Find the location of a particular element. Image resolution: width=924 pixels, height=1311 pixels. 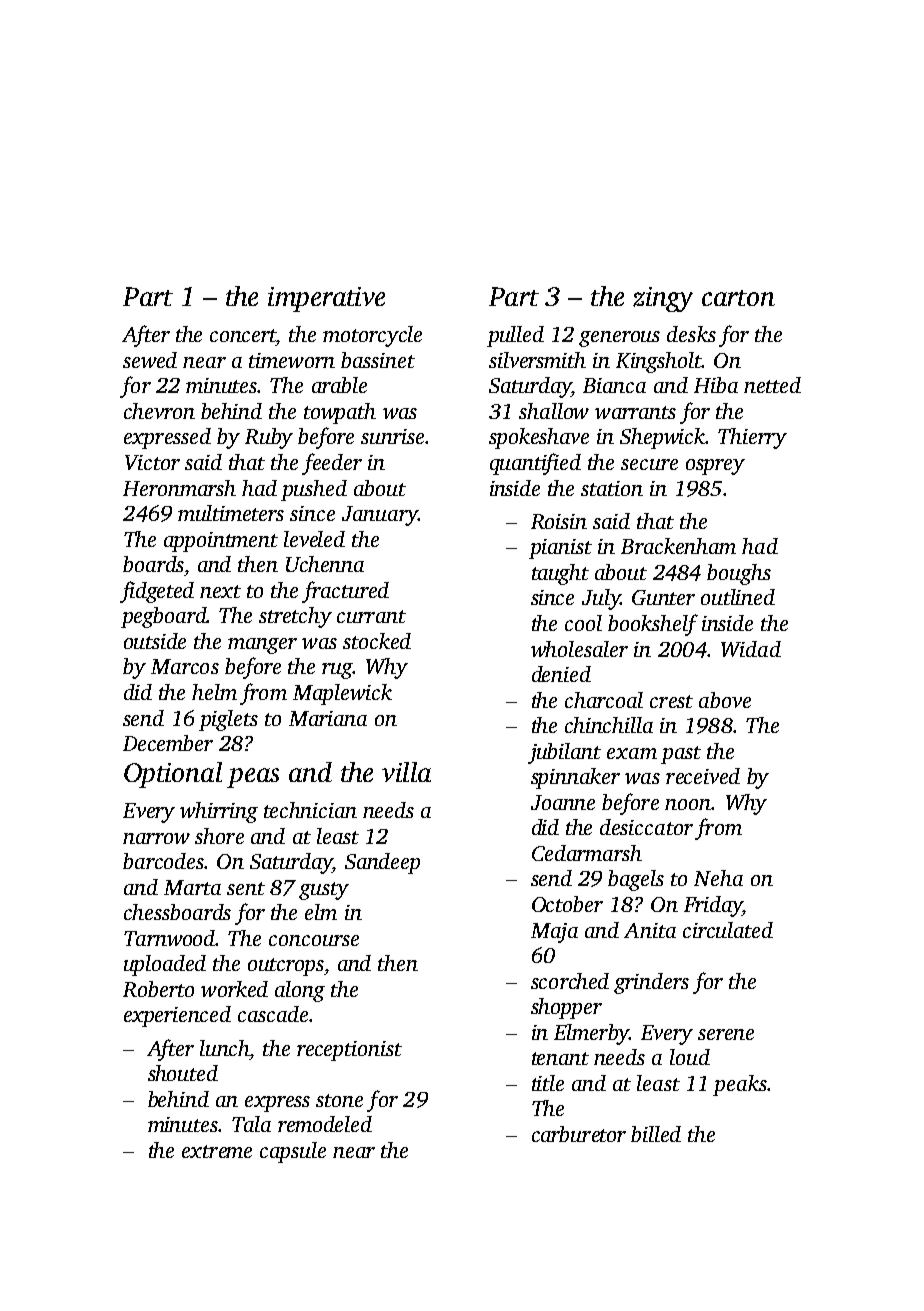

imperative is located at coordinates (326, 299).
